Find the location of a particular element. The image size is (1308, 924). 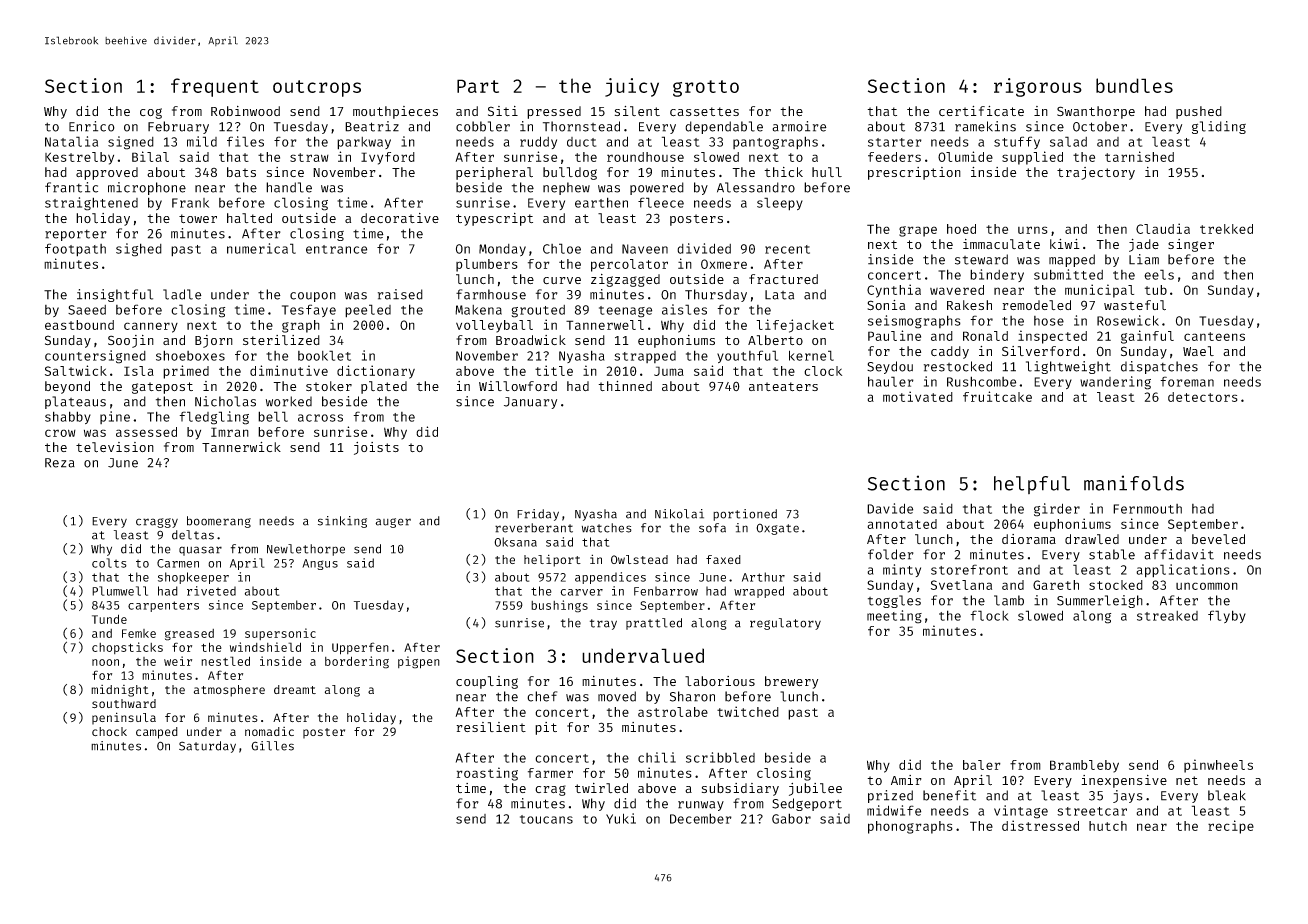

aisles is located at coordinates (684, 309).
